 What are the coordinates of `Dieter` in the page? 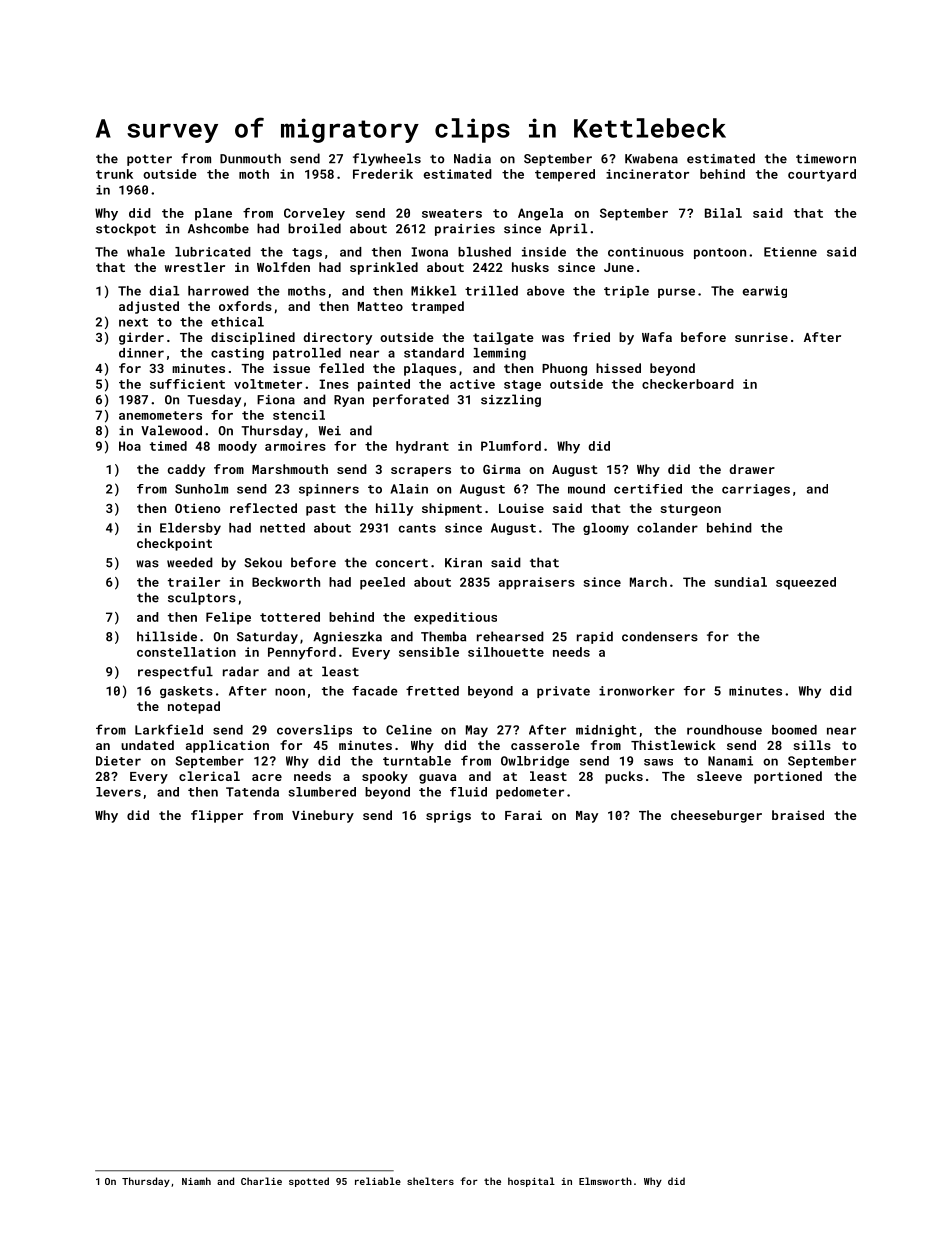 It's located at (118, 761).
